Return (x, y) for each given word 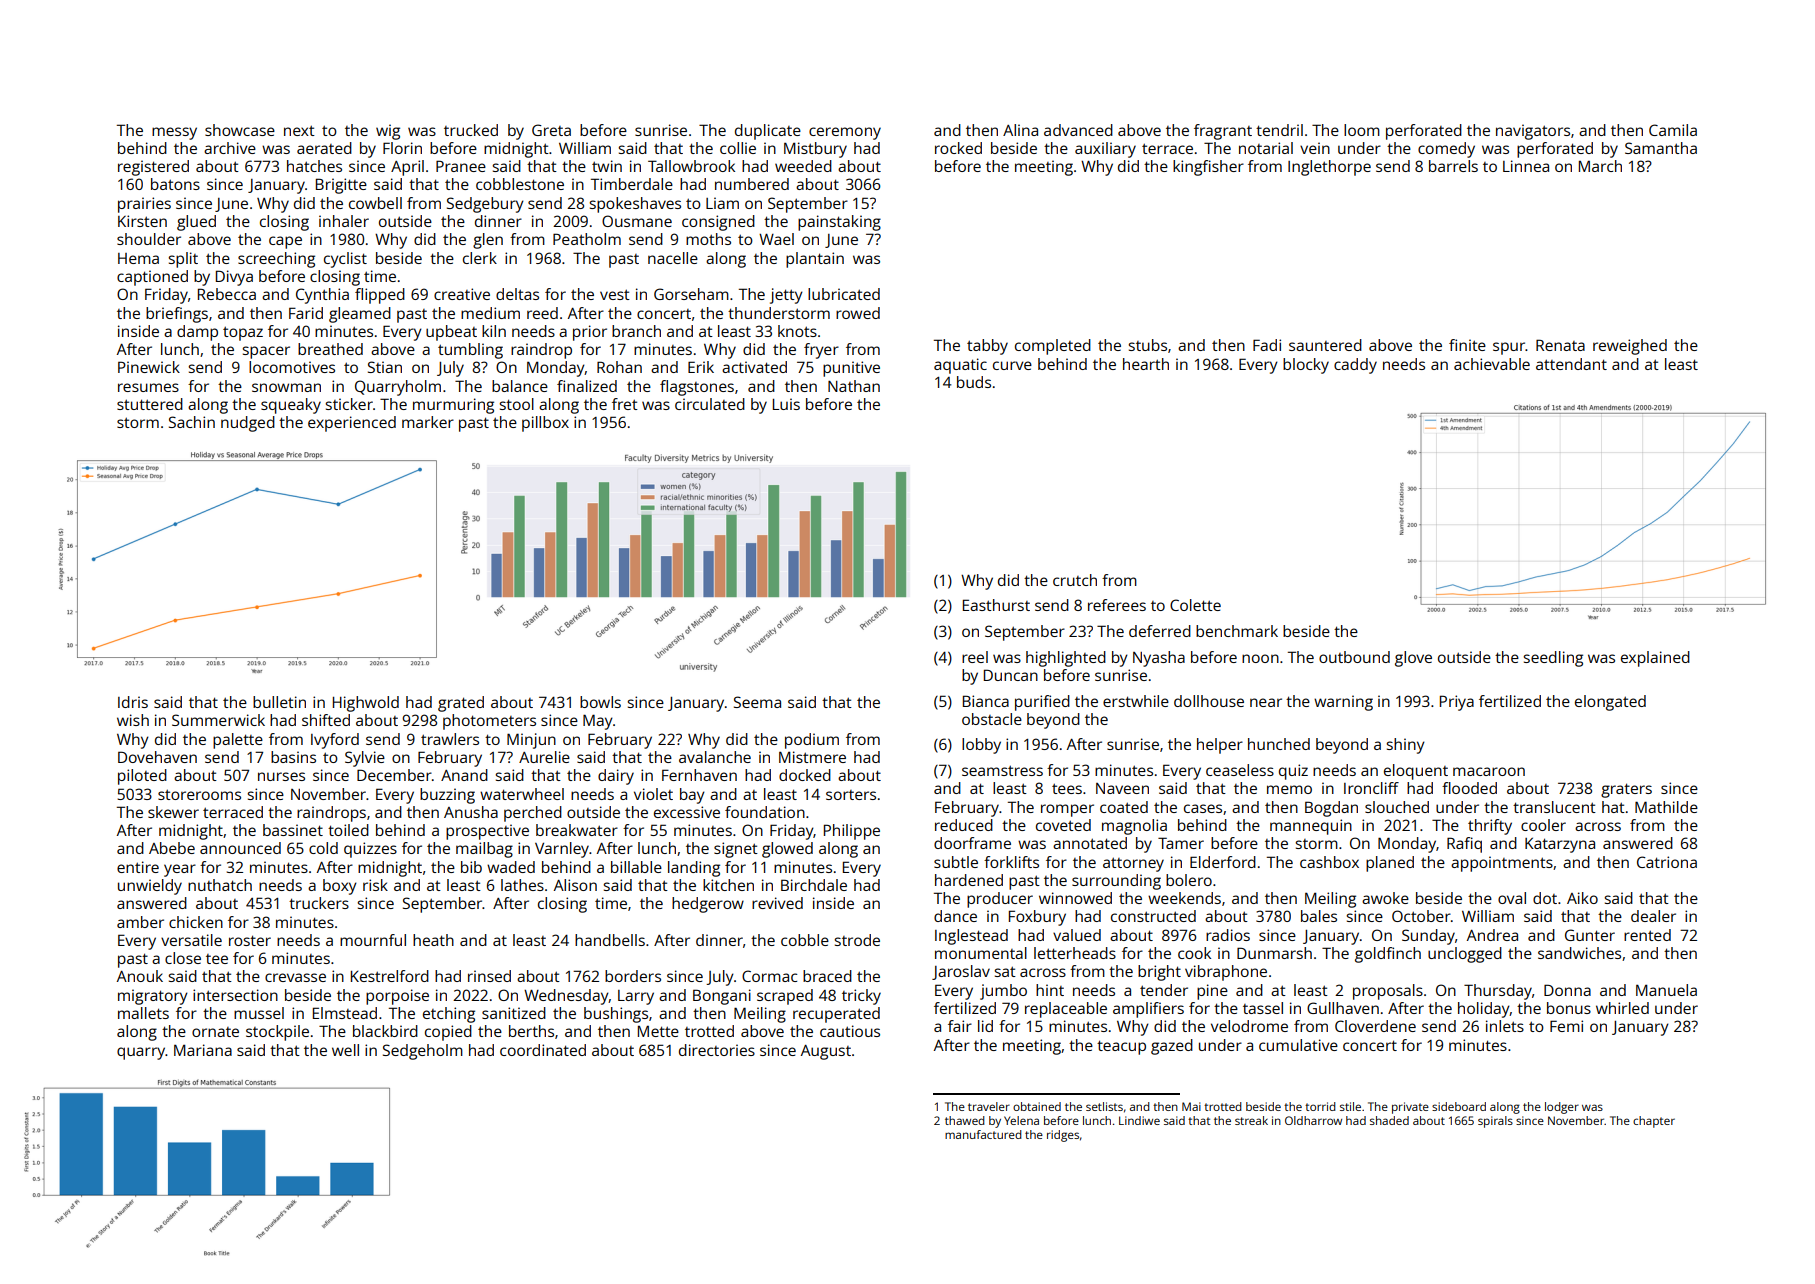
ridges (1063, 1136)
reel (975, 657)
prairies (144, 205)
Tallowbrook (691, 166)
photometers (489, 722)
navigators (1533, 132)
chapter (1654, 1122)
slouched (1397, 807)
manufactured (983, 1134)
